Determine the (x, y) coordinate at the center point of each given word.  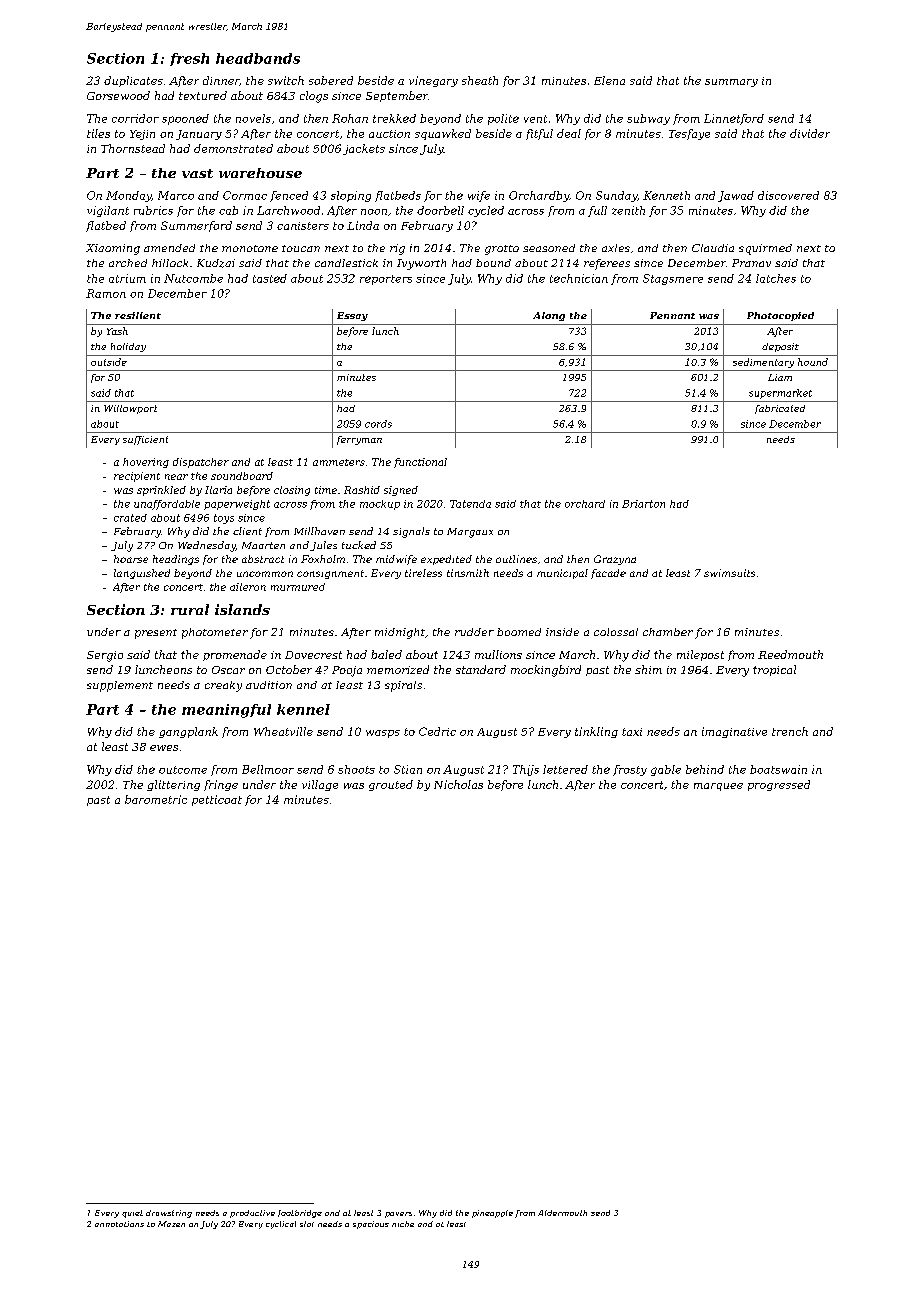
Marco (176, 195)
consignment (330, 574)
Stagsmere (673, 279)
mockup (380, 505)
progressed (779, 785)
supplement (120, 686)
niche (403, 1224)
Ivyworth (421, 264)
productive (252, 1214)
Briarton (643, 504)
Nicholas (458, 784)
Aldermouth (562, 1213)
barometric (156, 799)
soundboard (242, 476)
